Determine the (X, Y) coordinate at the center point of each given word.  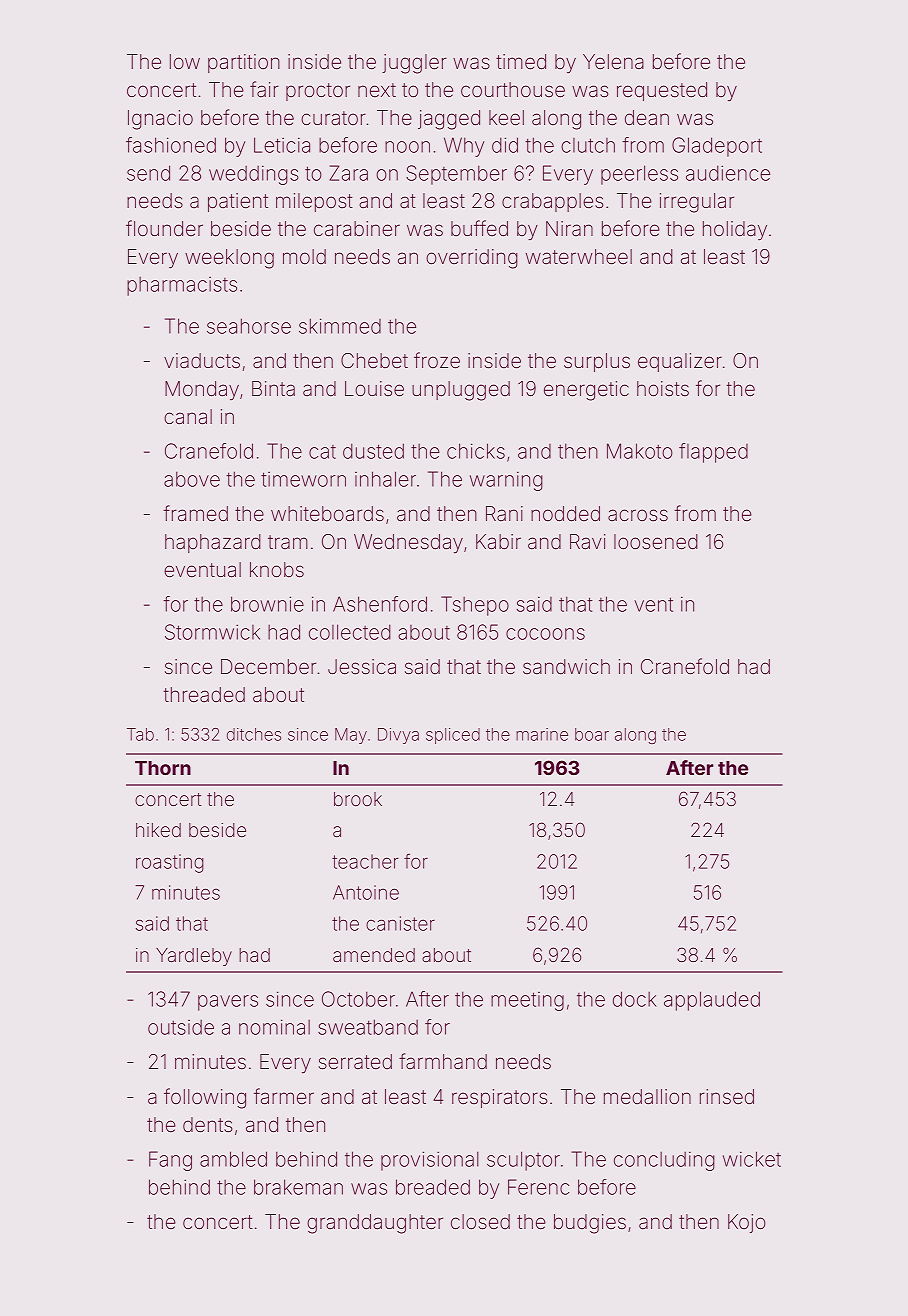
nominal (274, 1027)
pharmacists (182, 286)
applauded (712, 1001)
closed (480, 1221)
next (377, 90)
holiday (735, 230)
